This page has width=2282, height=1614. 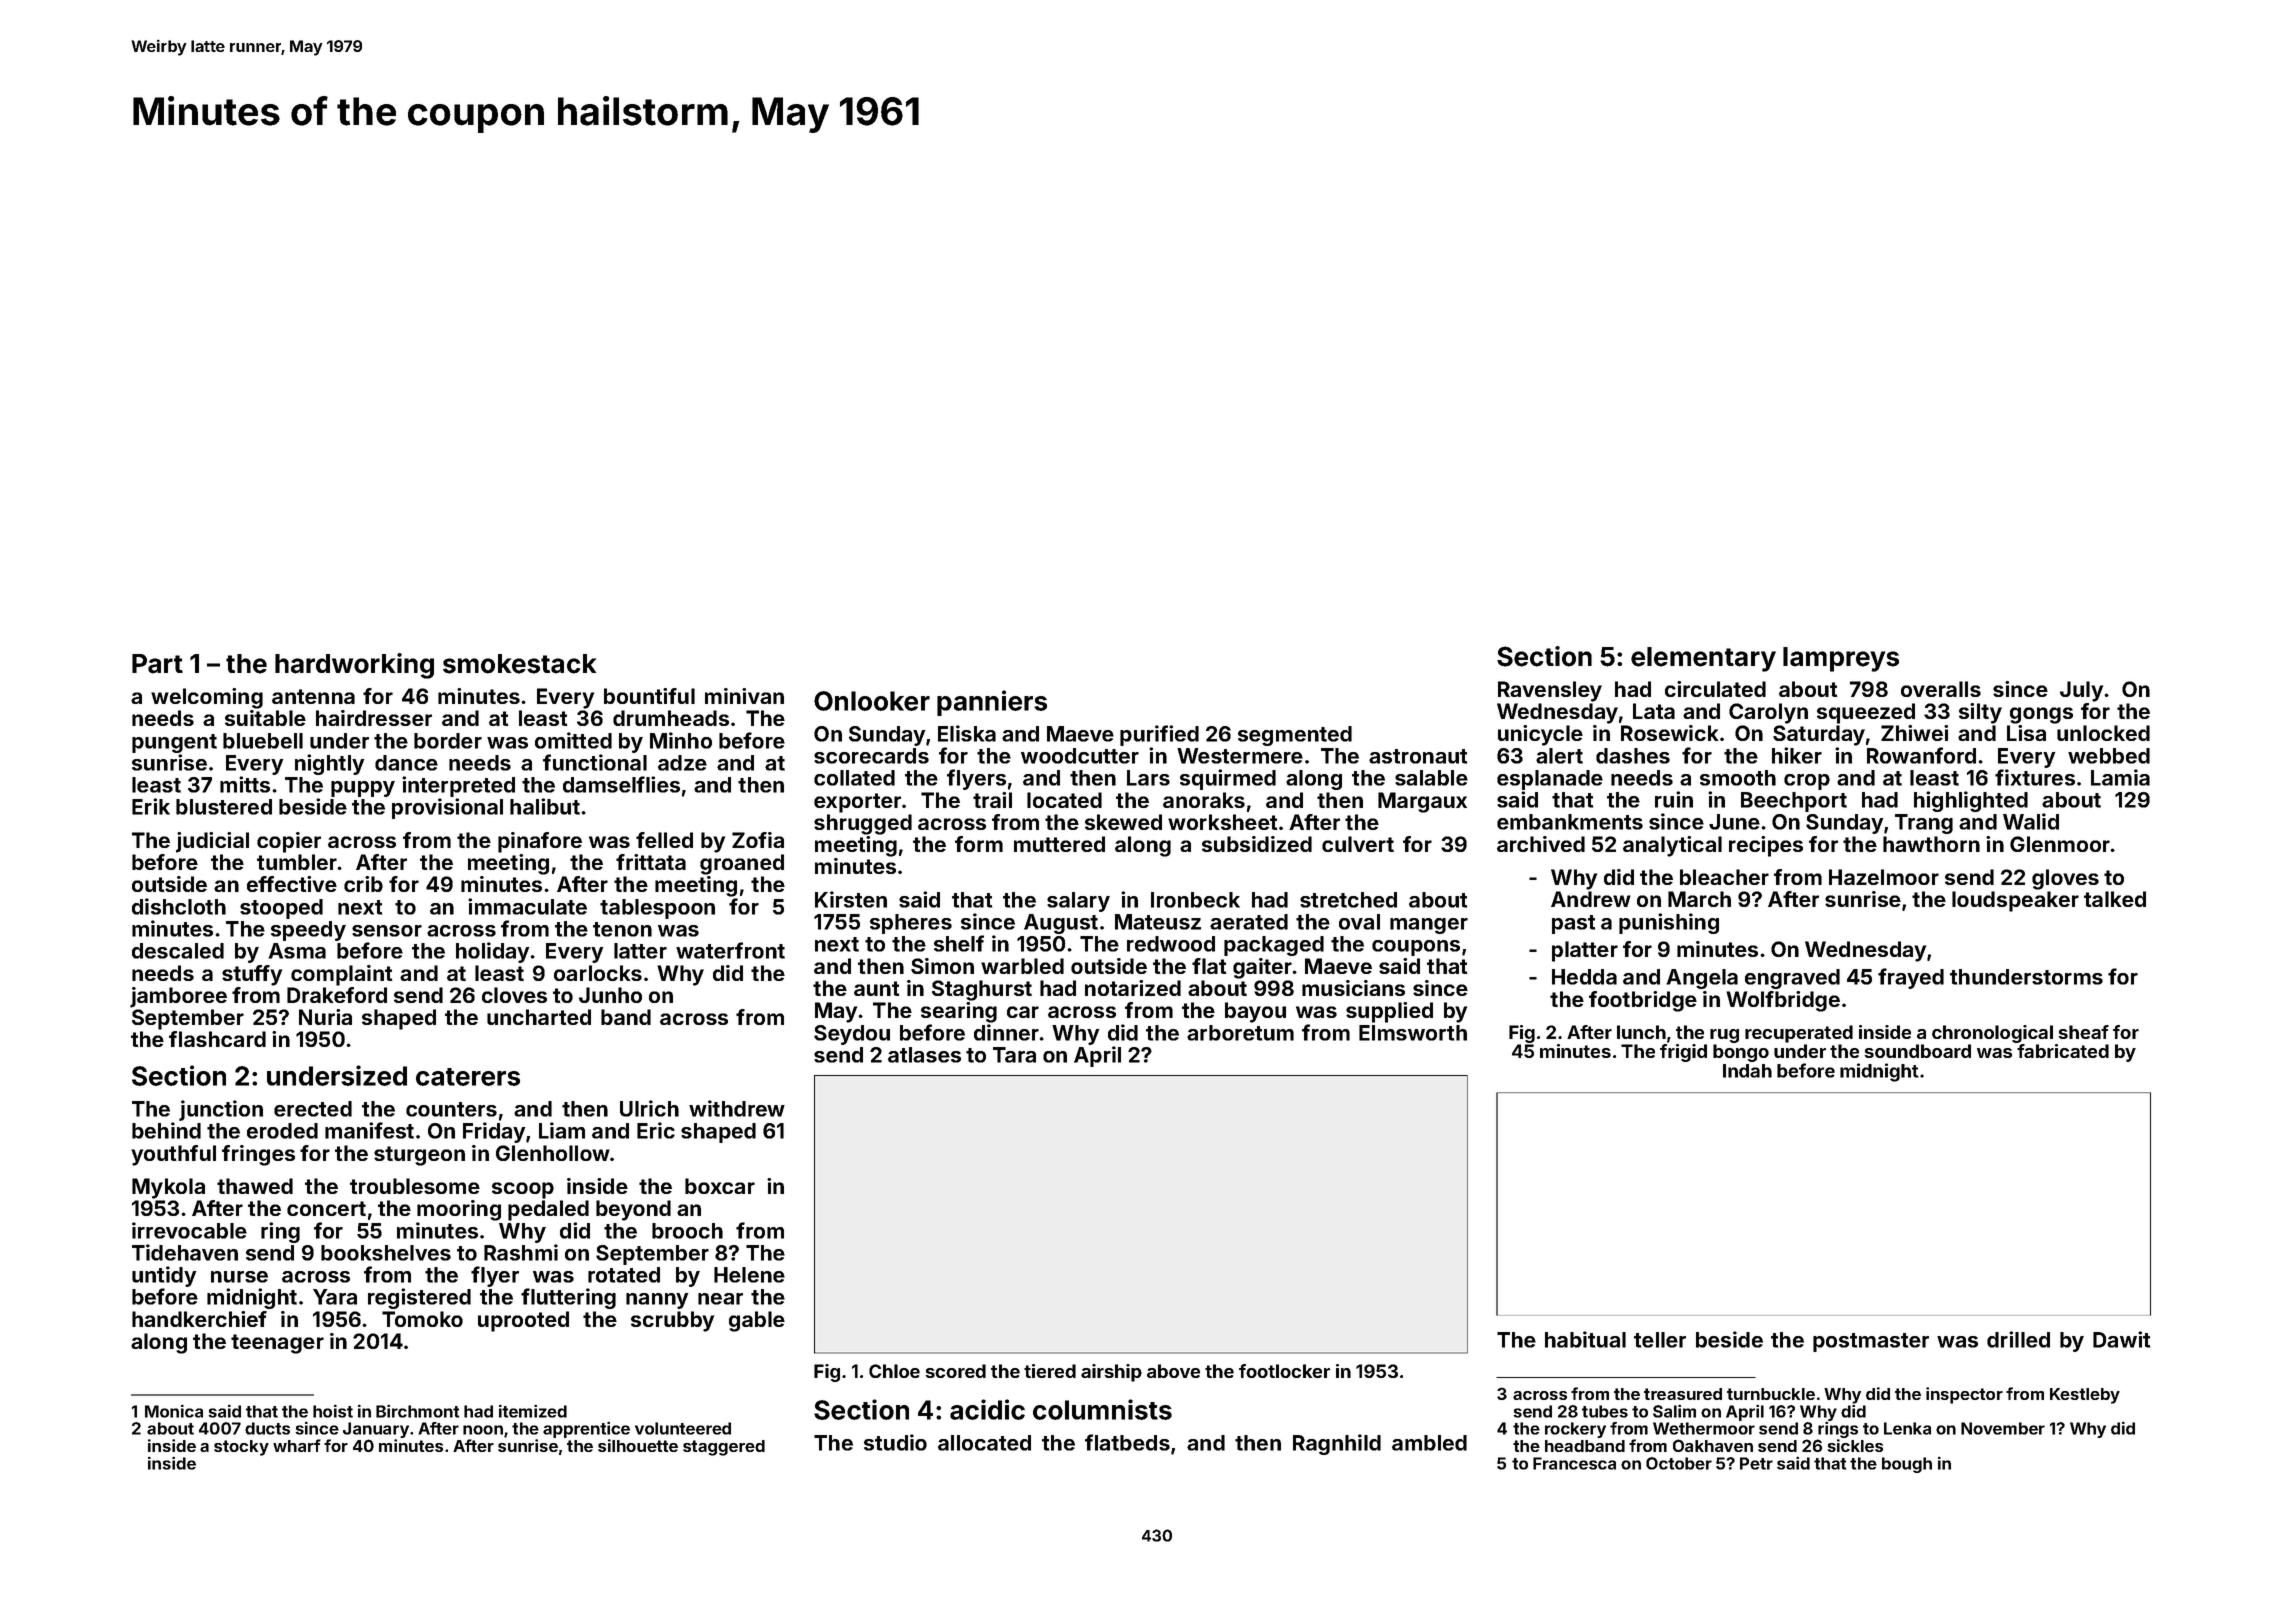 I want to click on bough, so click(x=1907, y=1465).
